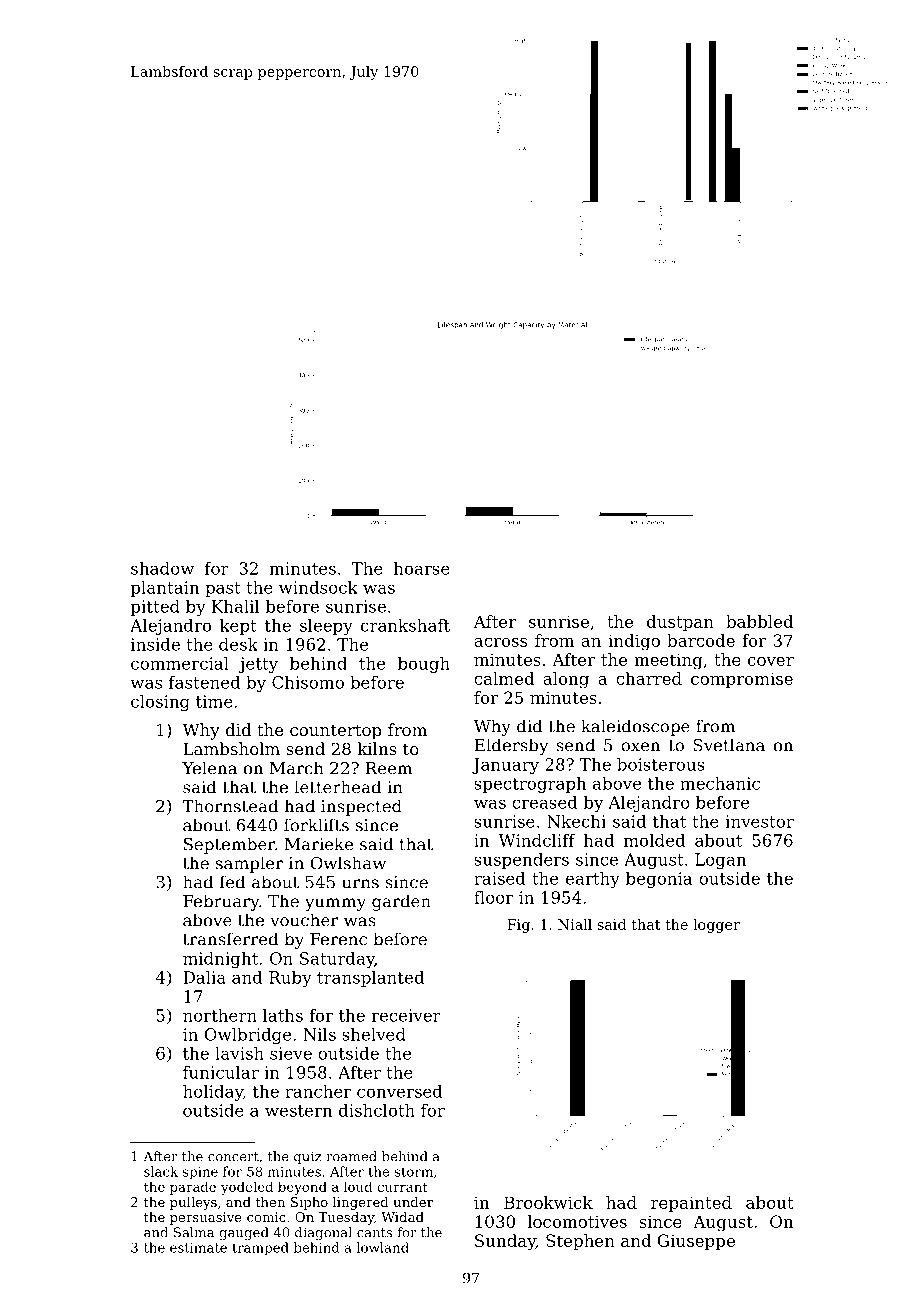 The image size is (924, 1314). Describe the element at coordinates (258, 665) in the screenshot. I see `jetty` at that location.
